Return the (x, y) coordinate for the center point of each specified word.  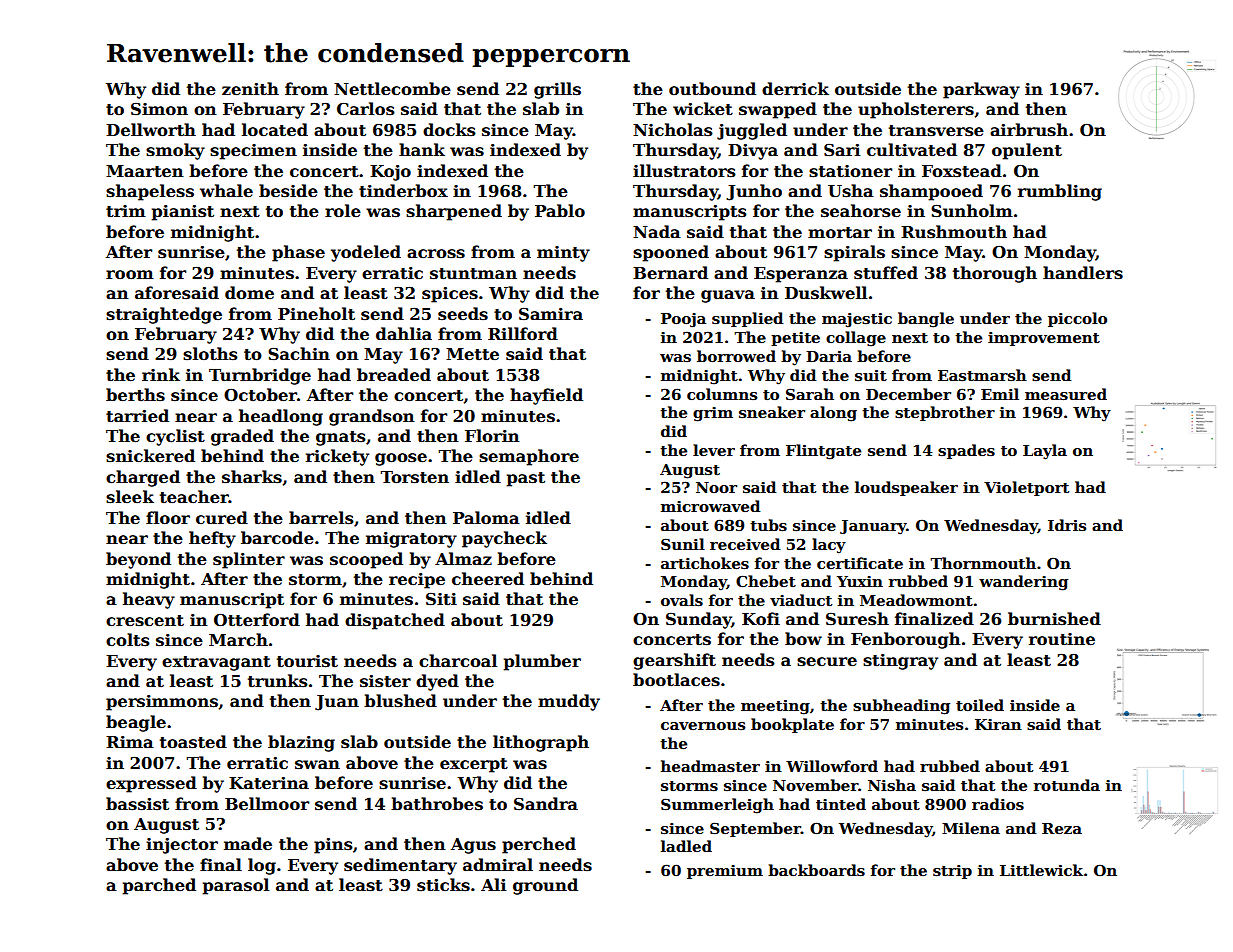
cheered (488, 579)
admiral (498, 864)
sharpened (454, 212)
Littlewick (1041, 870)
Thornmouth (983, 563)
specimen (253, 152)
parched (159, 886)
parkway (981, 90)
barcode (277, 538)
